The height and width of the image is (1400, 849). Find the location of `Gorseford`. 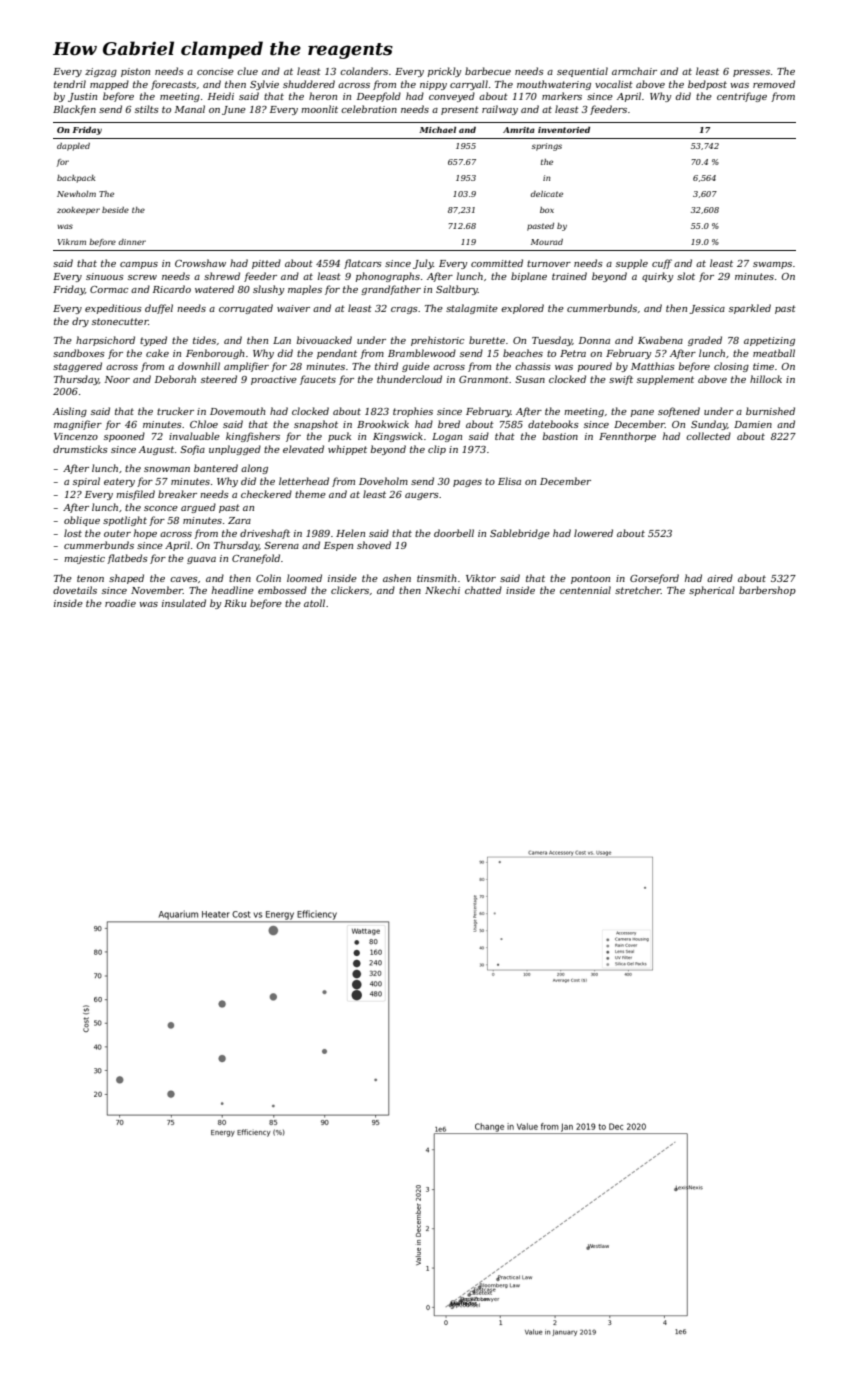

Gorseford is located at coordinates (654, 579).
